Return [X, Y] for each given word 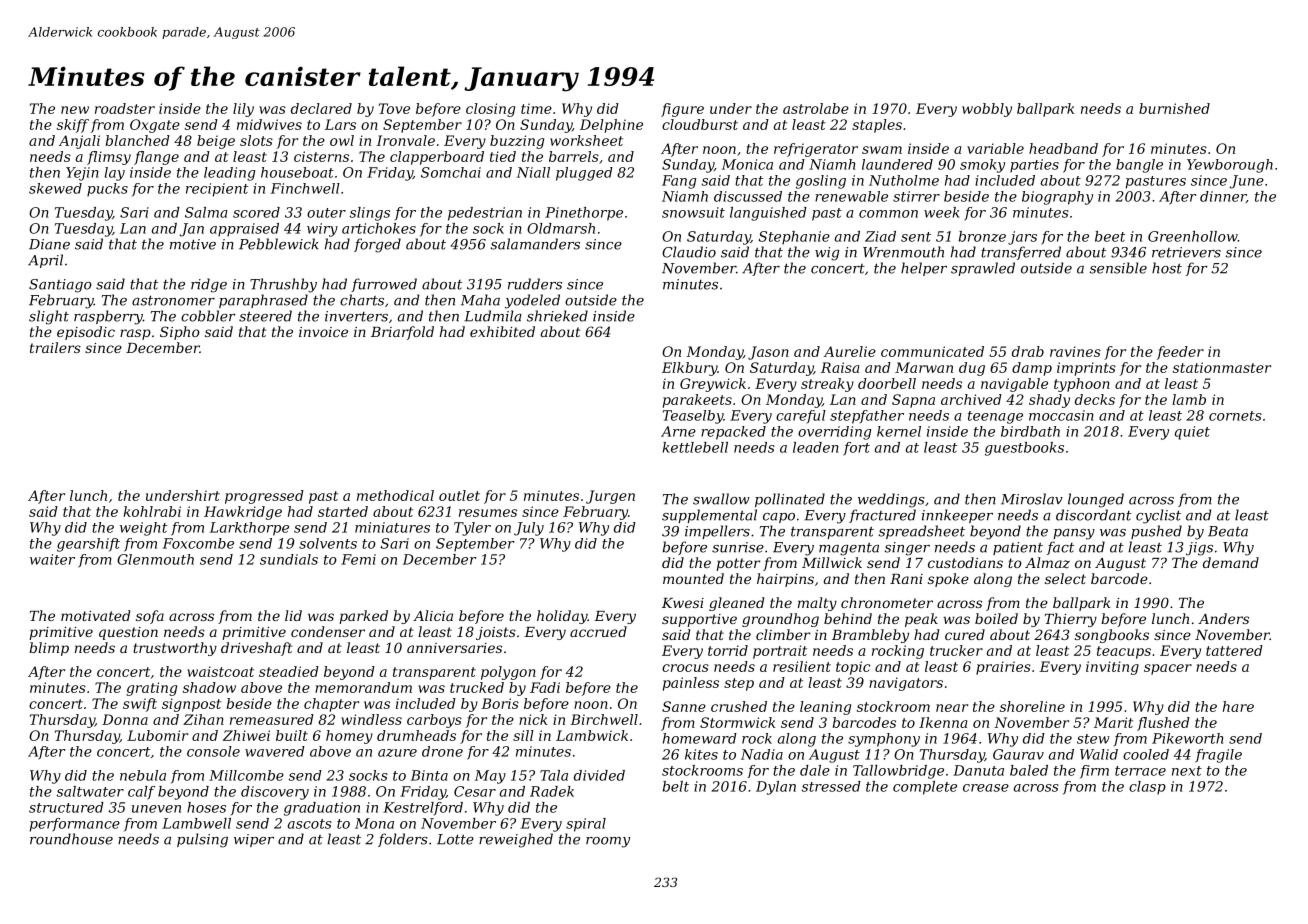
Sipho [180, 333]
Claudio [689, 252]
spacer [1168, 669]
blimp [49, 649]
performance [75, 825]
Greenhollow [1193, 236]
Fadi [545, 687]
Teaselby [693, 417]
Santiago [60, 286]
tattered [1234, 650]
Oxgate [155, 126]
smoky [982, 166]
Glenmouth [155, 559]
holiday [562, 617]
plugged [584, 174]
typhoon [1082, 385]
